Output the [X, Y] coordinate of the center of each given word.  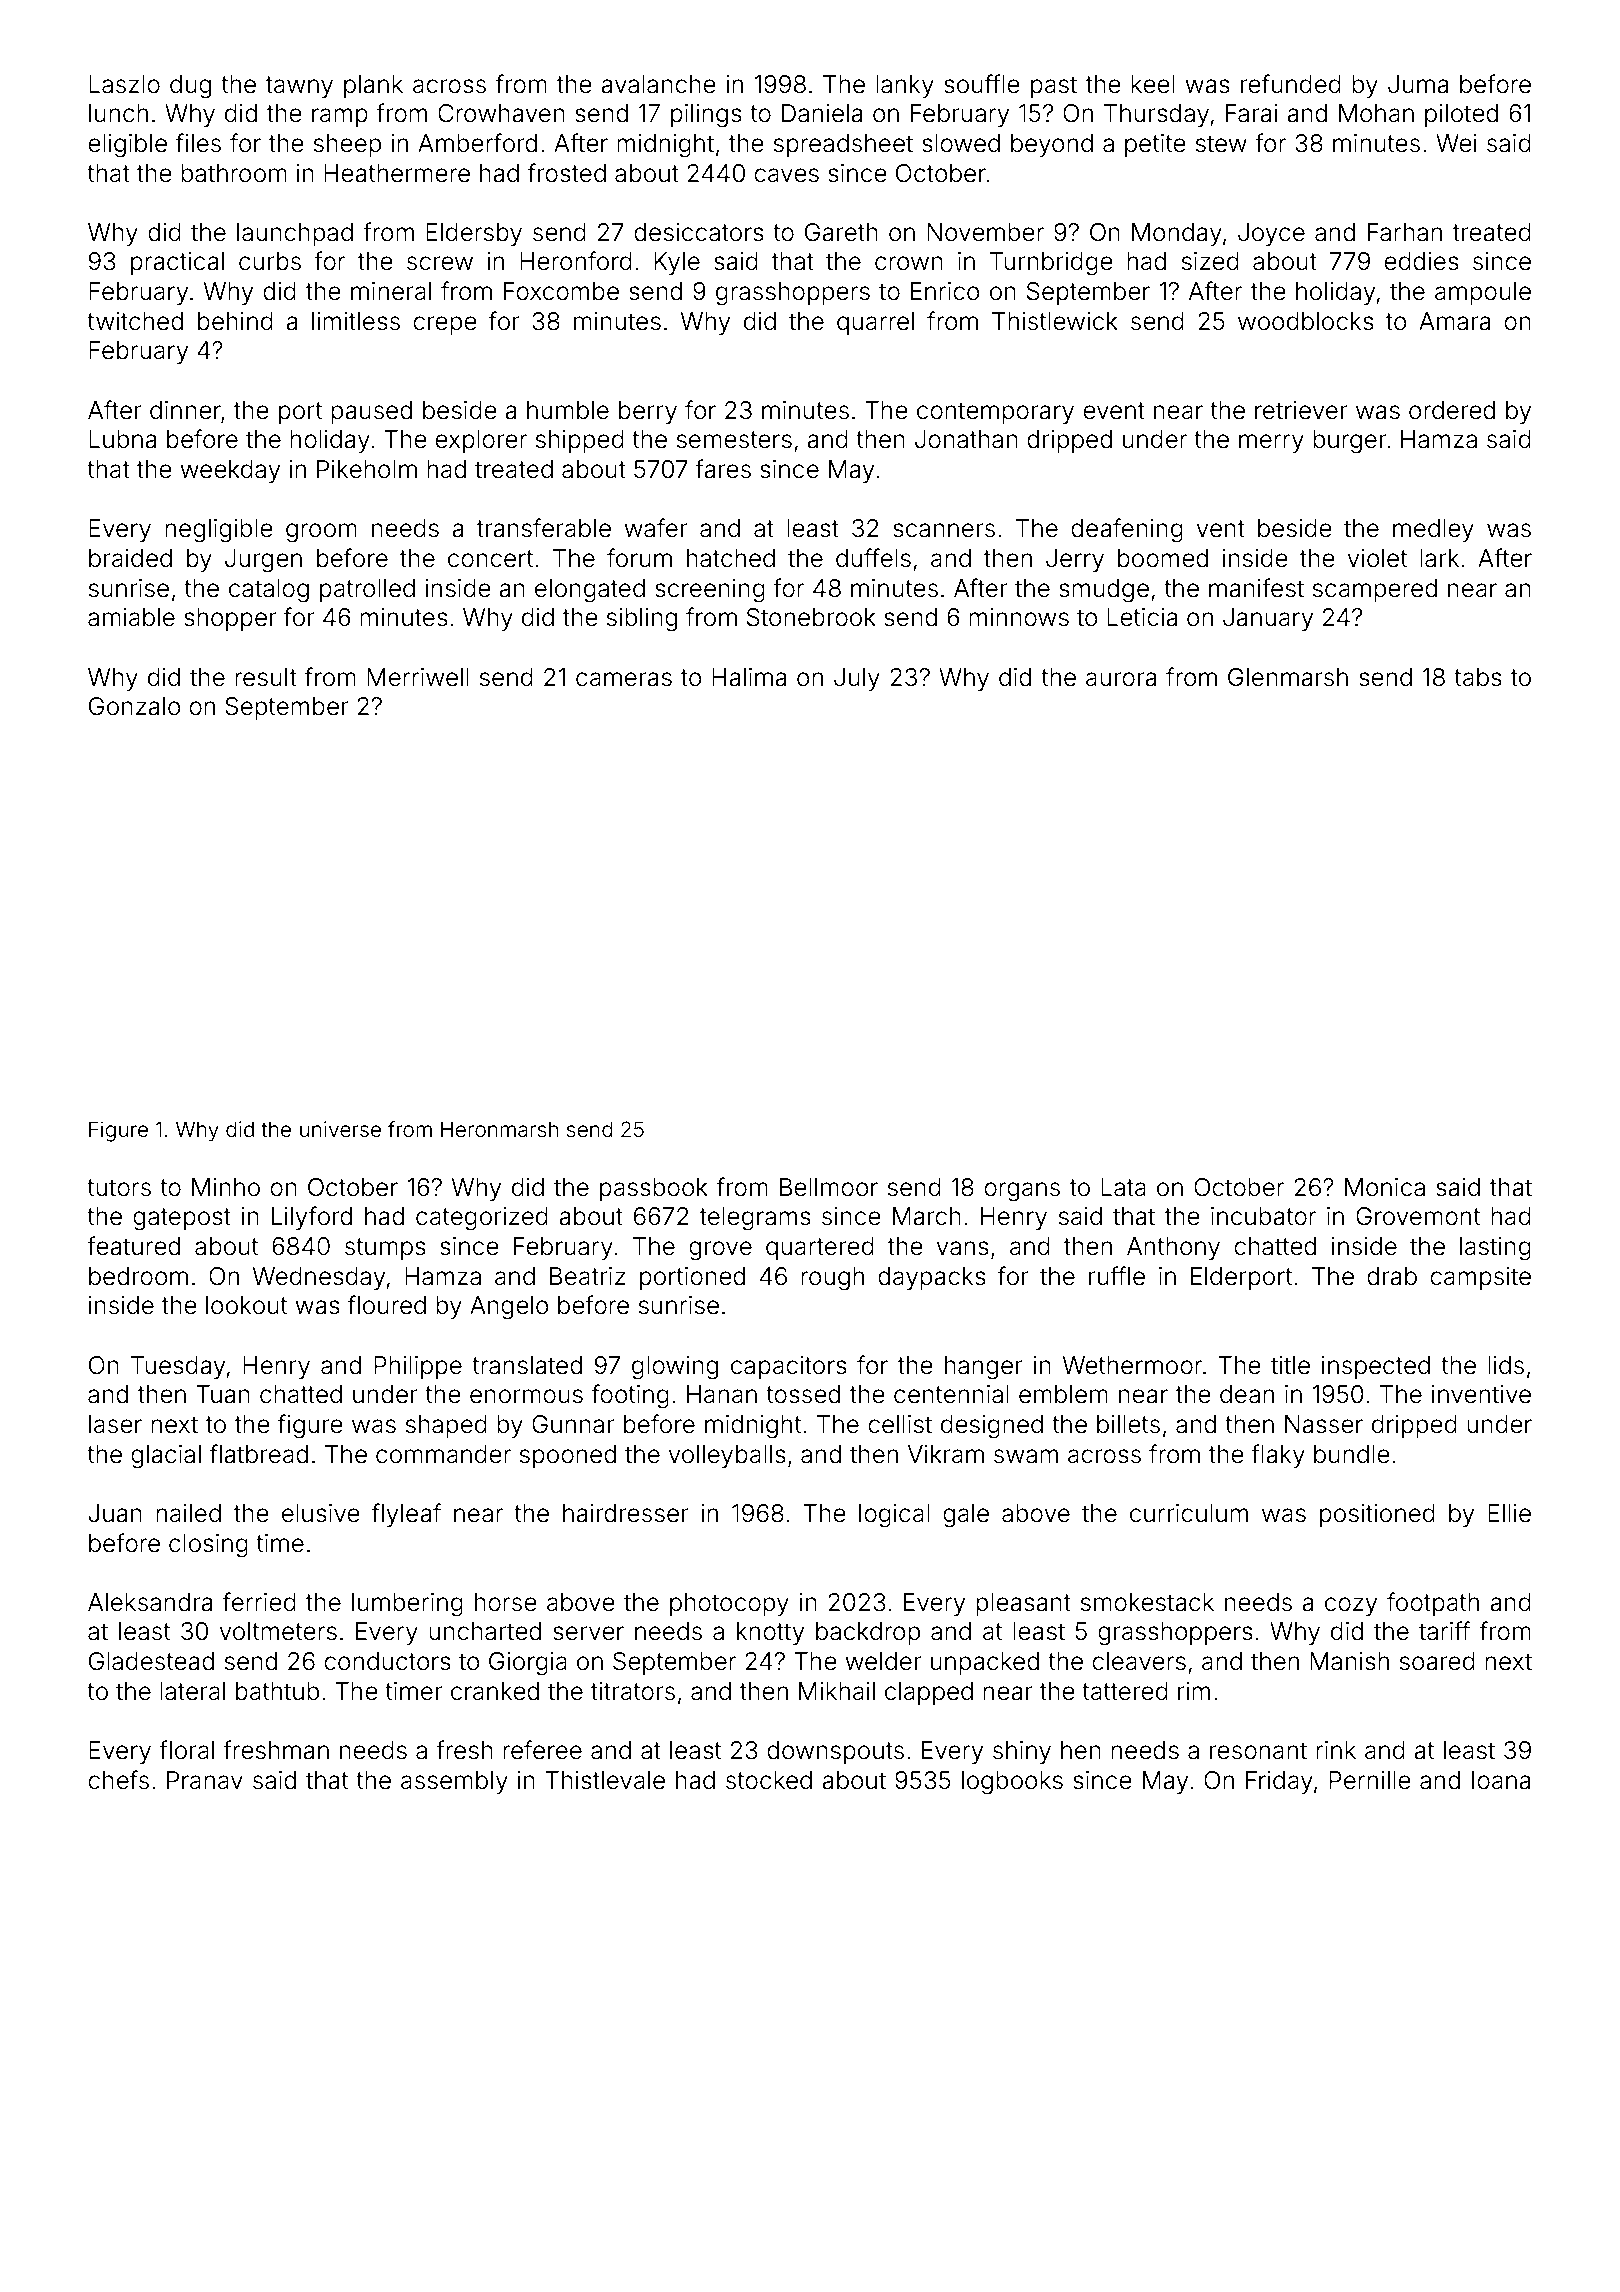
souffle [982, 84]
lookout [246, 1305]
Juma [1418, 84]
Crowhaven [501, 113]
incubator [1263, 1216]
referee [542, 1750]
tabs [1478, 677]
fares [723, 469]
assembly [454, 1782]
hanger [984, 1368]
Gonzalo [135, 706]
